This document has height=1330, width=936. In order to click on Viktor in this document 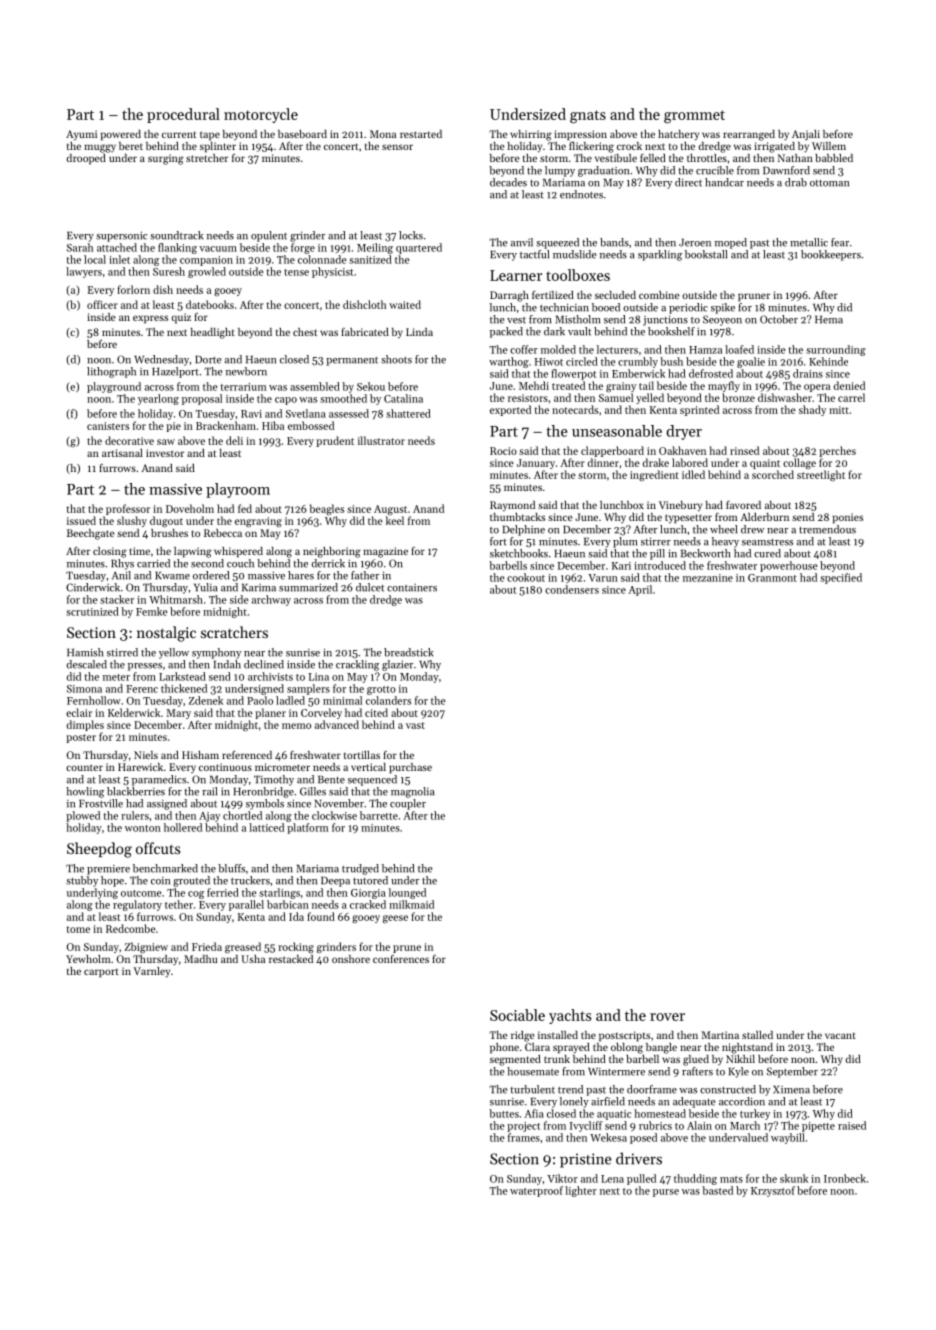, I will do `click(562, 1178)`.
